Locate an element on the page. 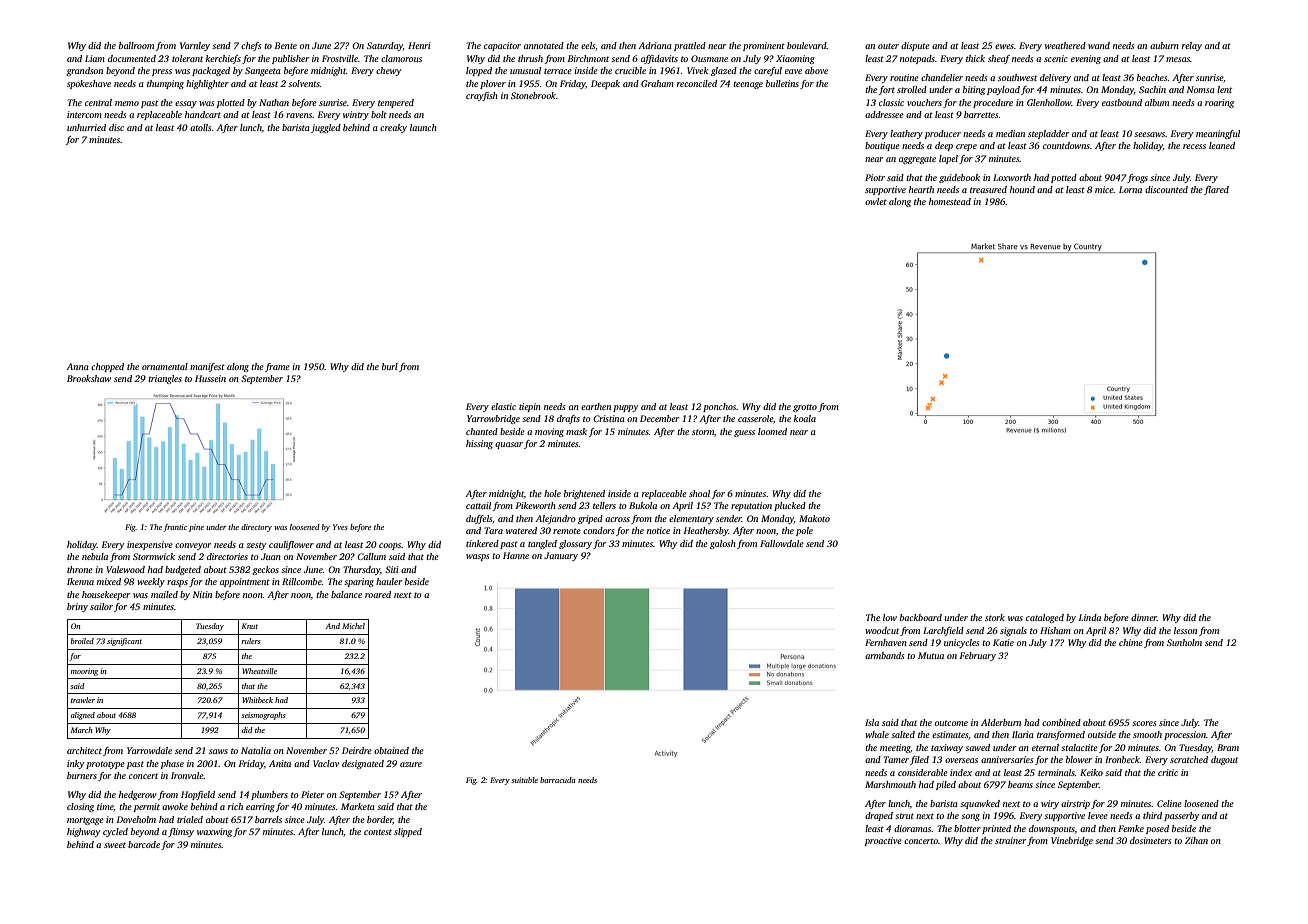  strolled is located at coordinates (912, 89).
